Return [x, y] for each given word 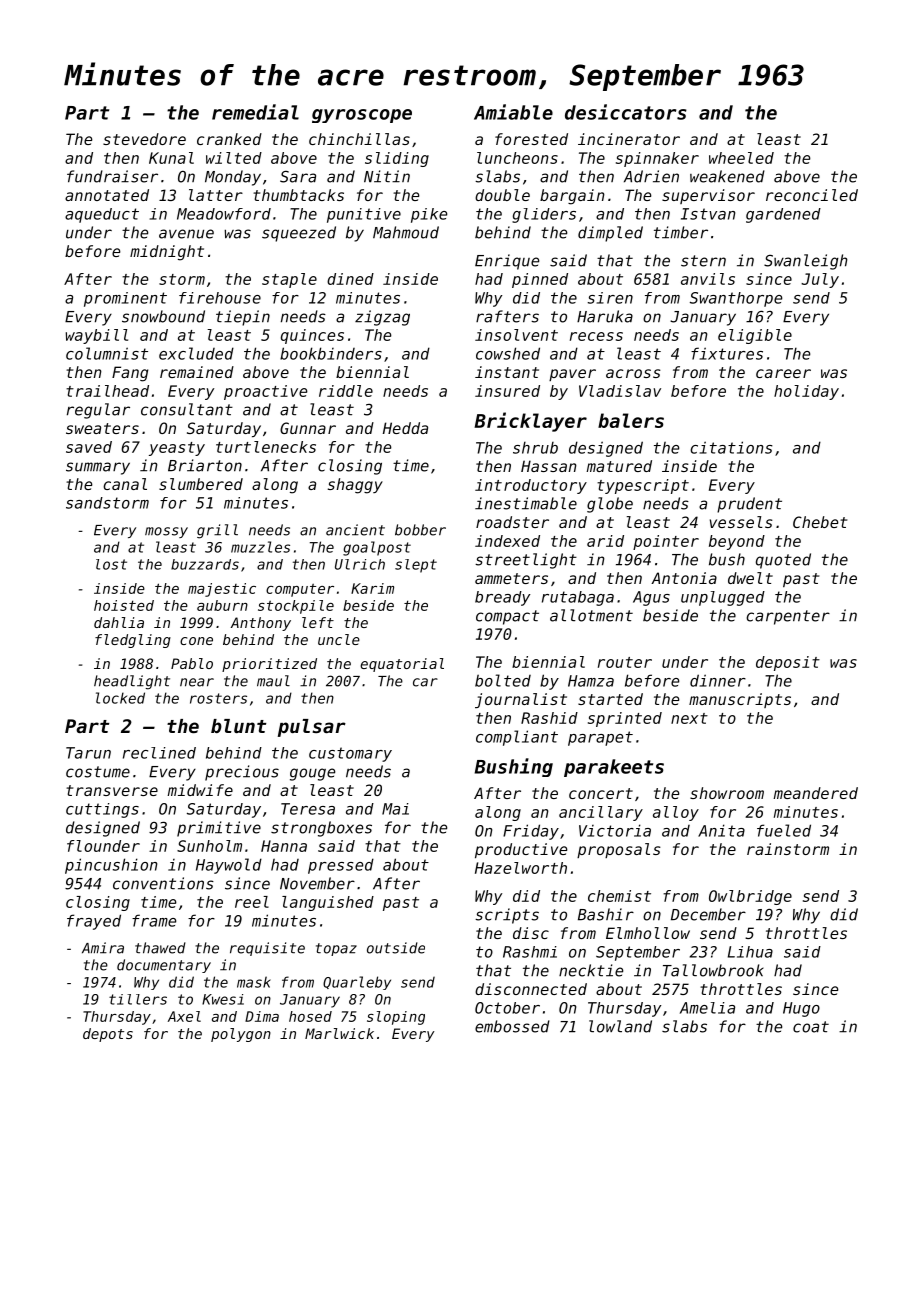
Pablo [192, 663]
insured [507, 391]
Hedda [405, 428]
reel [252, 902]
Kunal [171, 158]
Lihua [750, 952]
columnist [107, 353]
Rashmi [530, 952]
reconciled [812, 195]
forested [531, 139]
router [625, 662]
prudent [749, 505]
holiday [806, 392]
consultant [187, 409]
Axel [184, 1016]
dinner [718, 680]
